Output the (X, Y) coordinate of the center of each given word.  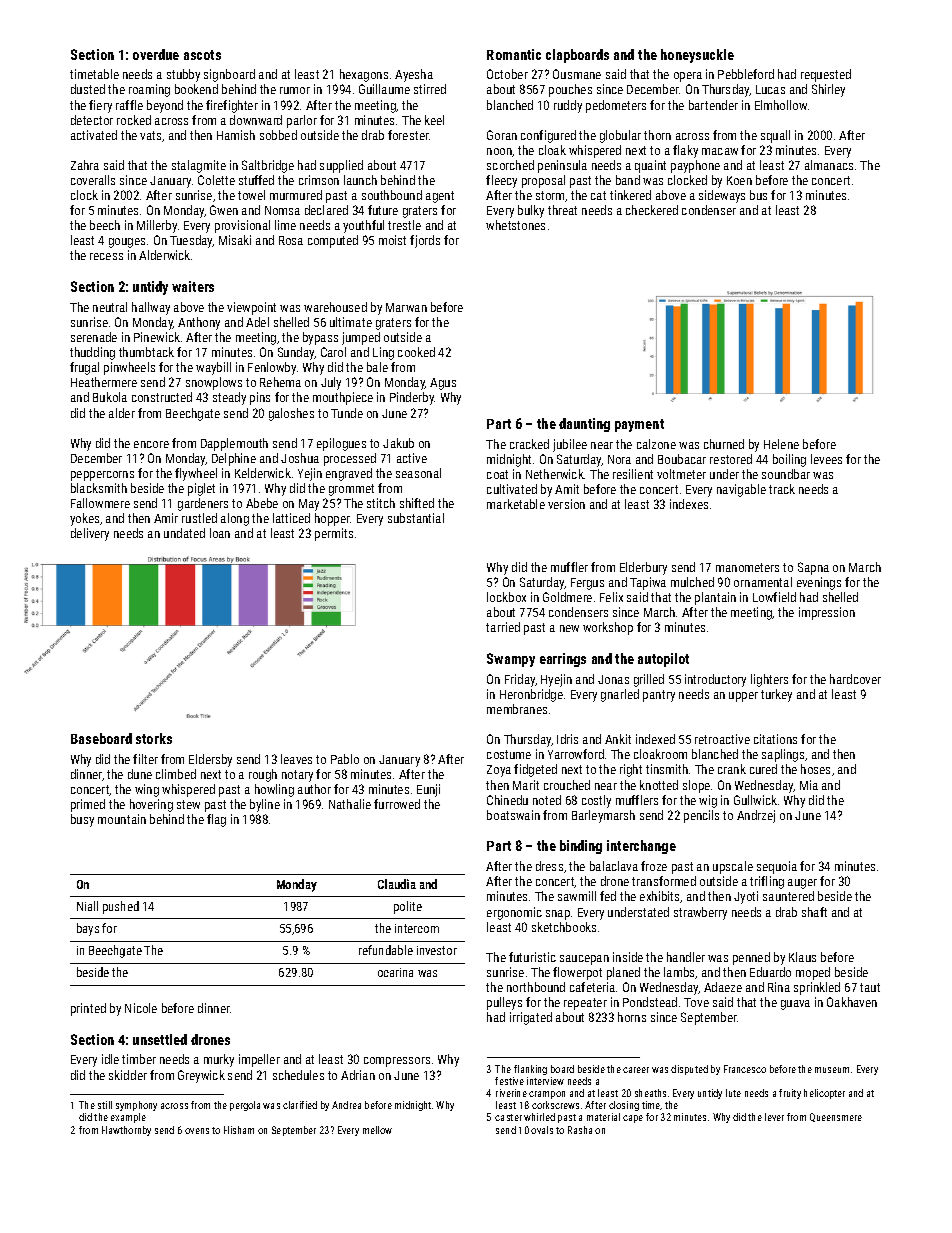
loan (220, 533)
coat (497, 474)
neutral (110, 307)
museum (832, 1070)
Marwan (406, 307)
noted (547, 800)
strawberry (700, 913)
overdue (156, 54)
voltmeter (681, 474)
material (603, 1117)
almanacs (829, 165)
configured (548, 136)
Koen (739, 180)
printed (88, 1009)
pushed (121, 907)
